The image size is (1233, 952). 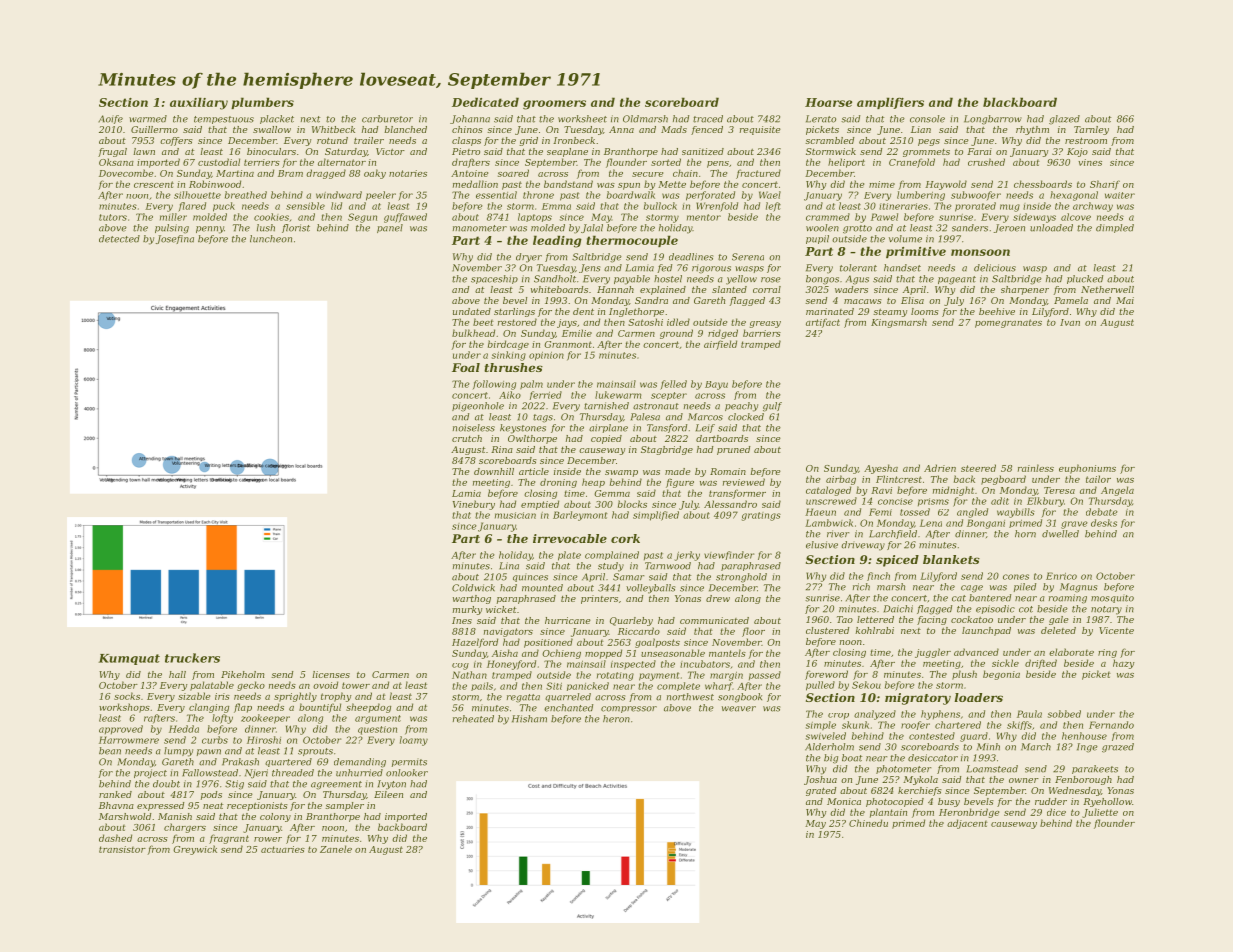 I want to click on Hisham, so click(x=529, y=719).
